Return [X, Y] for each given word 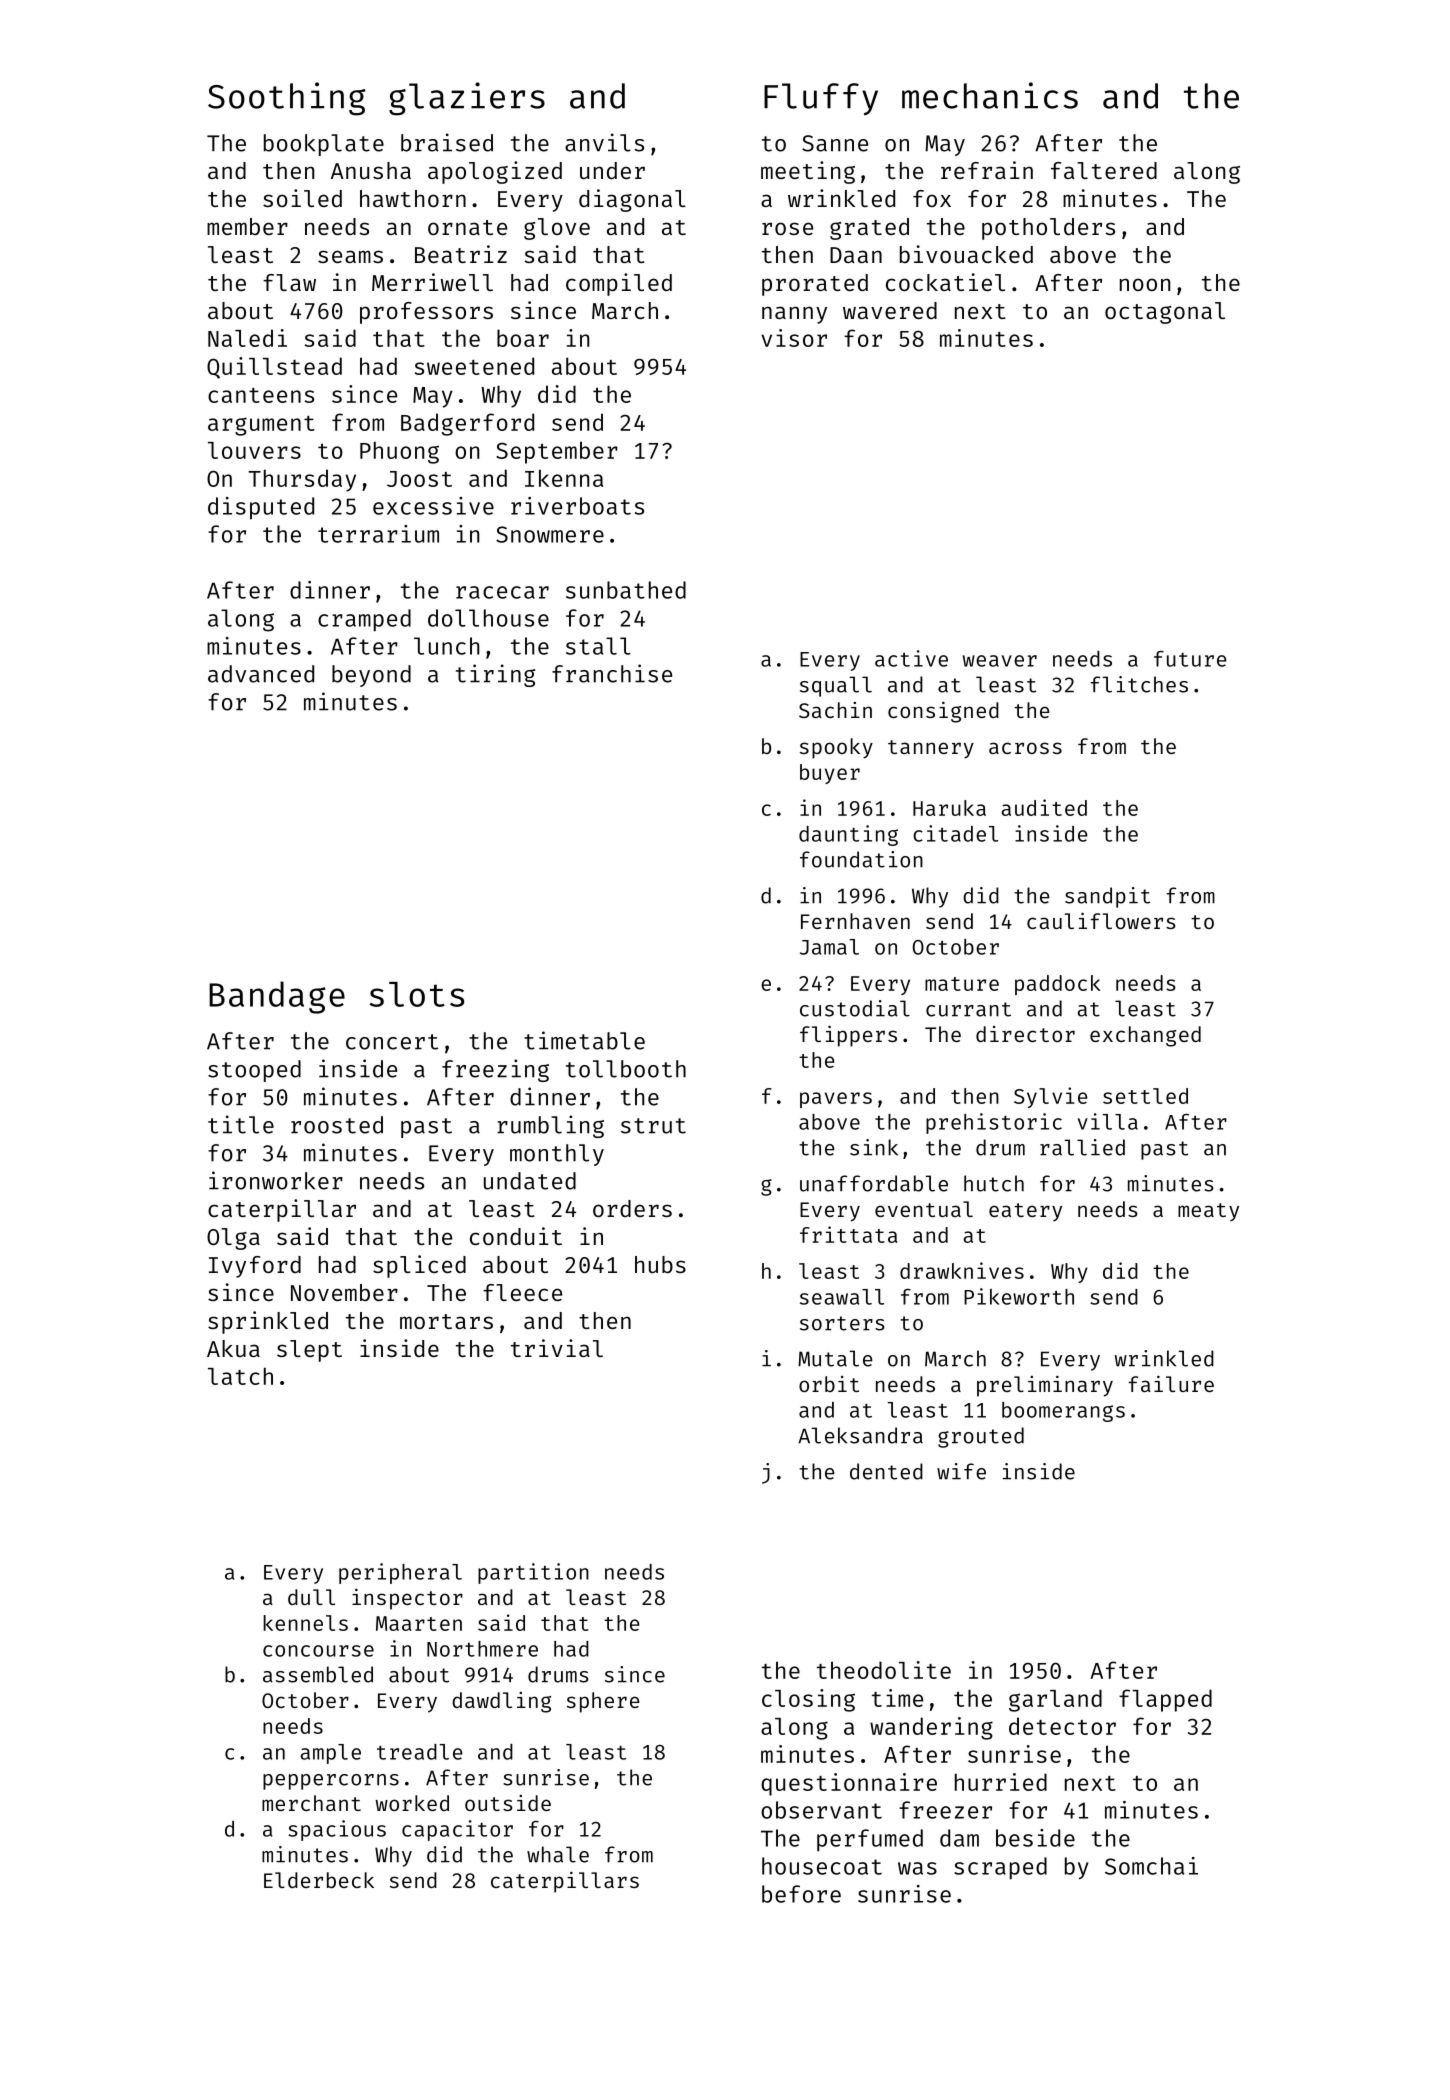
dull [311, 1597]
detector [1062, 1726]
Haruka [949, 808]
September [557, 452]
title [241, 1124]
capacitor [457, 1830]
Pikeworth [1019, 1296]
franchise [612, 673]
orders [632, 1208]
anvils [604, 142]
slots [416, 994]
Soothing [286, 99]
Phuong [399, 453]
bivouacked [966, 254]
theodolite [884, 1670]
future [1190, 659]
